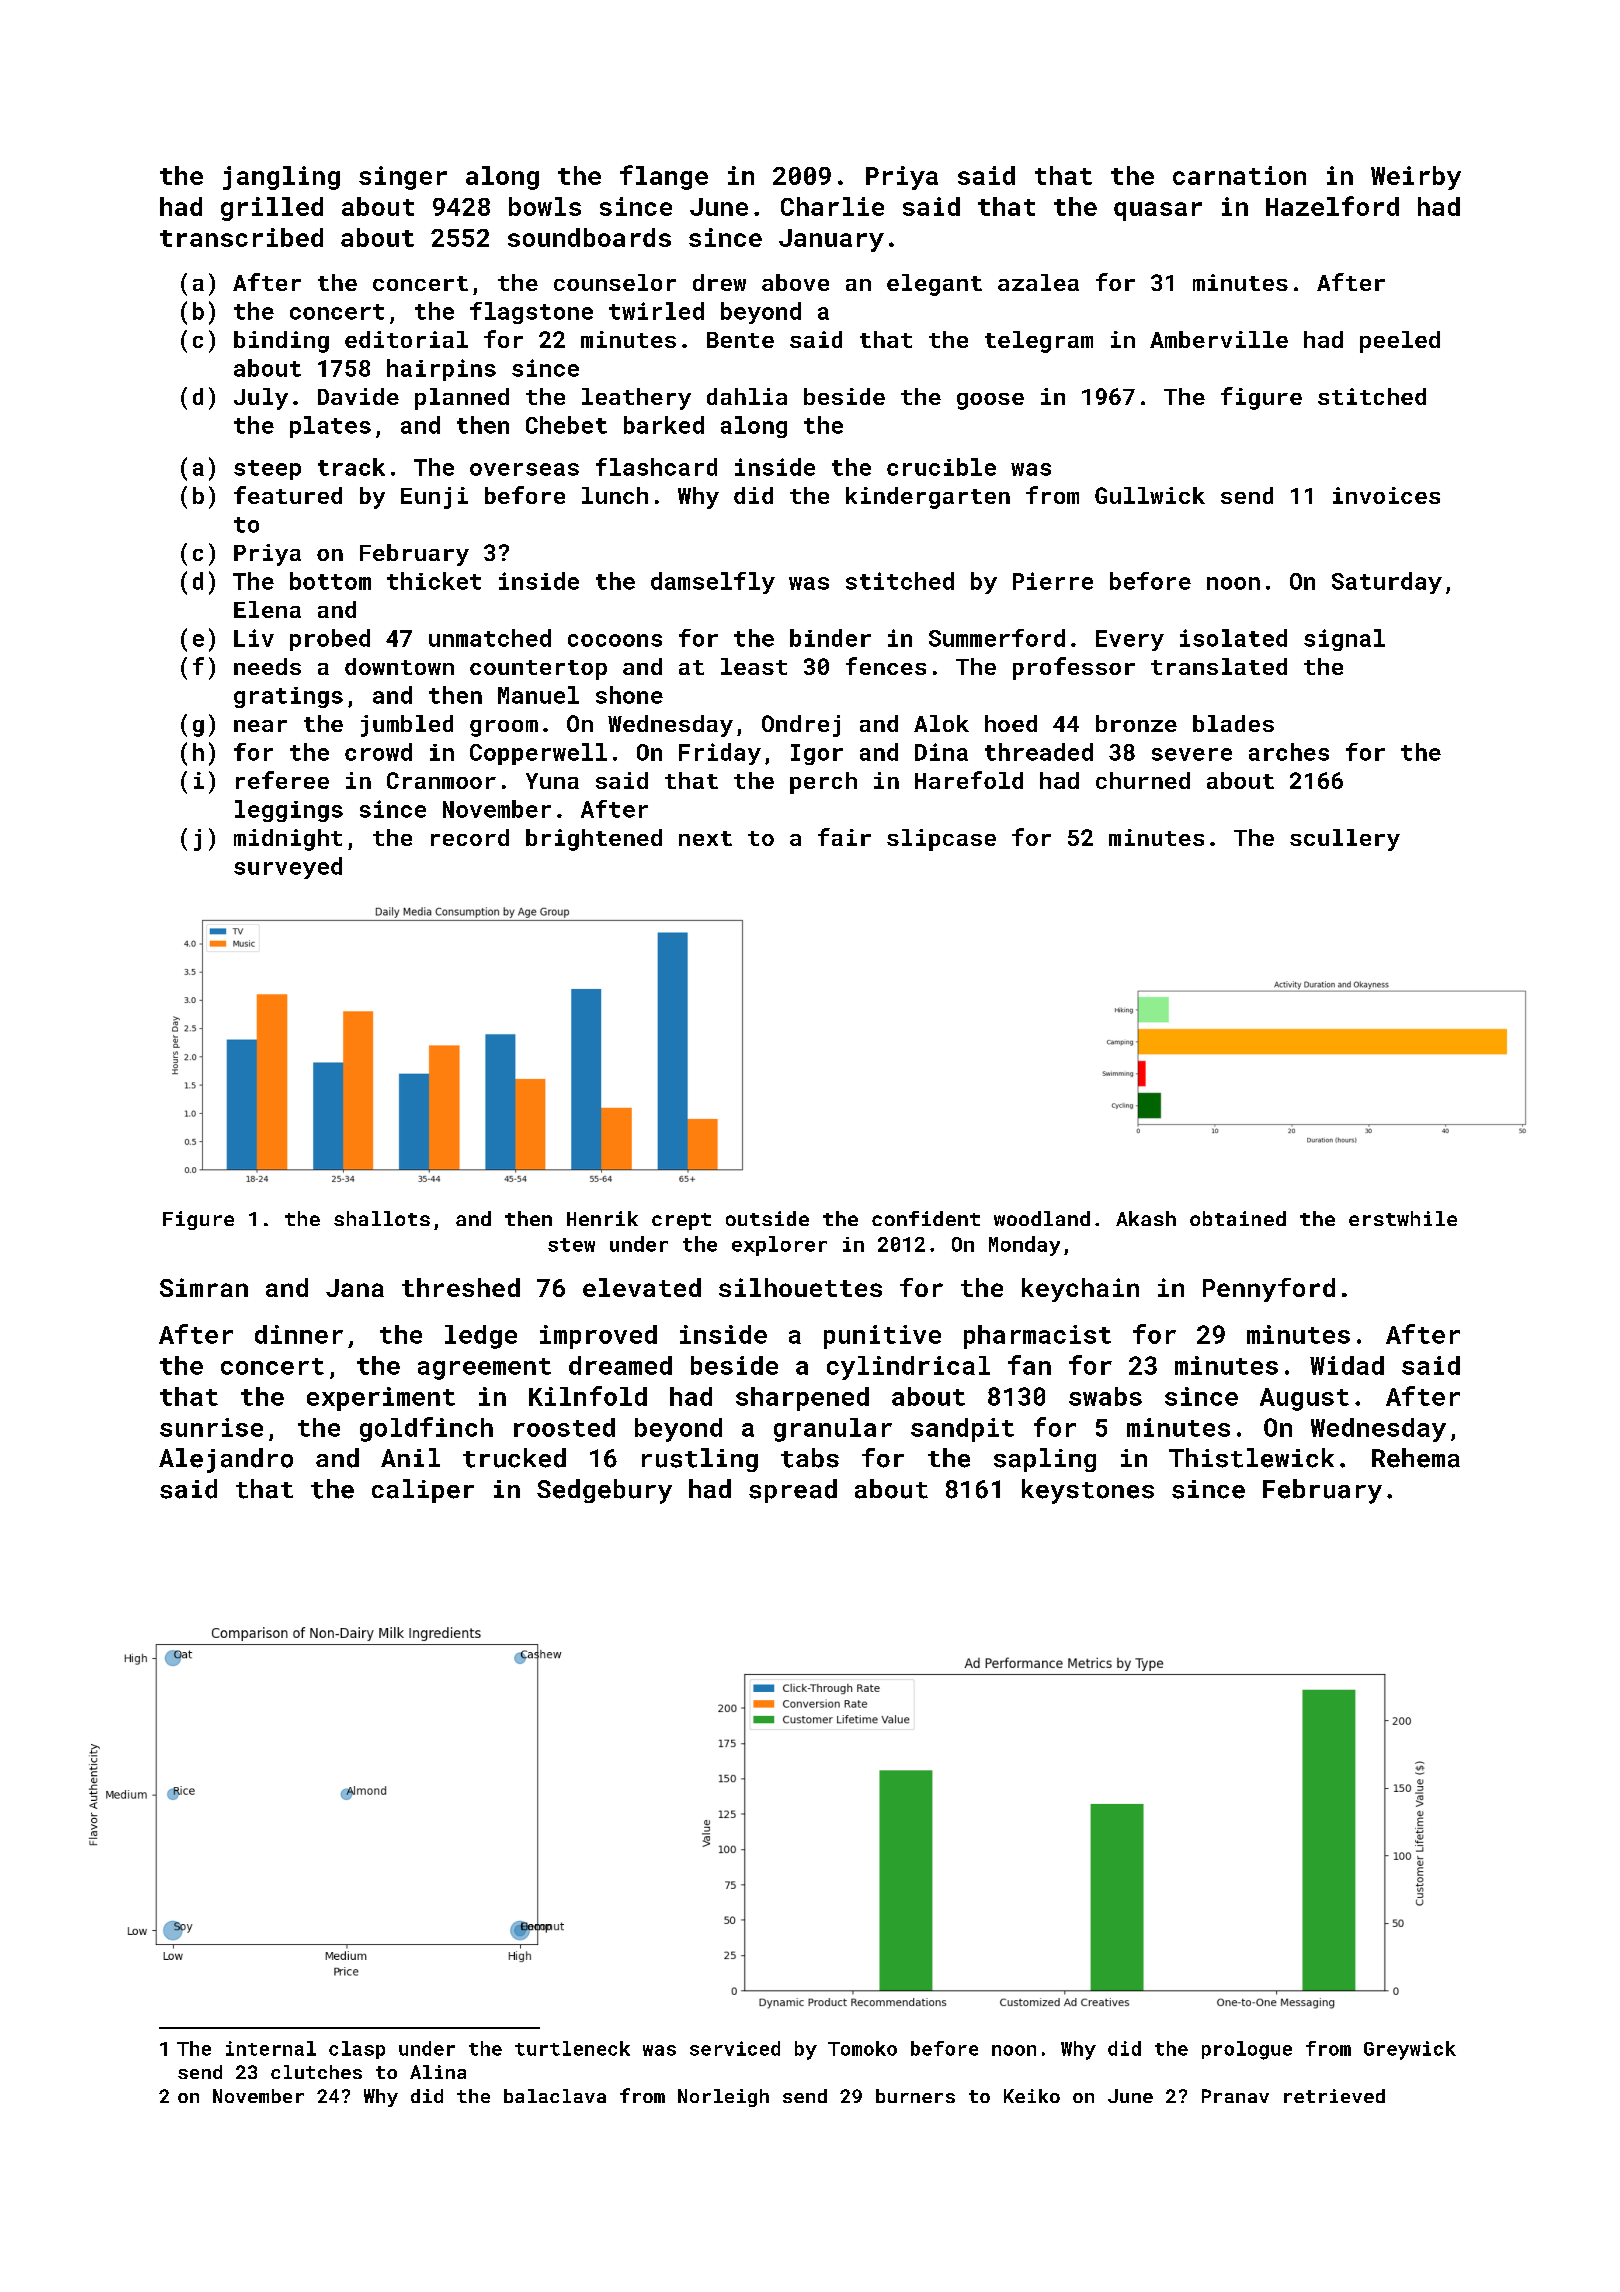 The image size is (1620, 2292). I want to click on leathery, so click(636, 399).
